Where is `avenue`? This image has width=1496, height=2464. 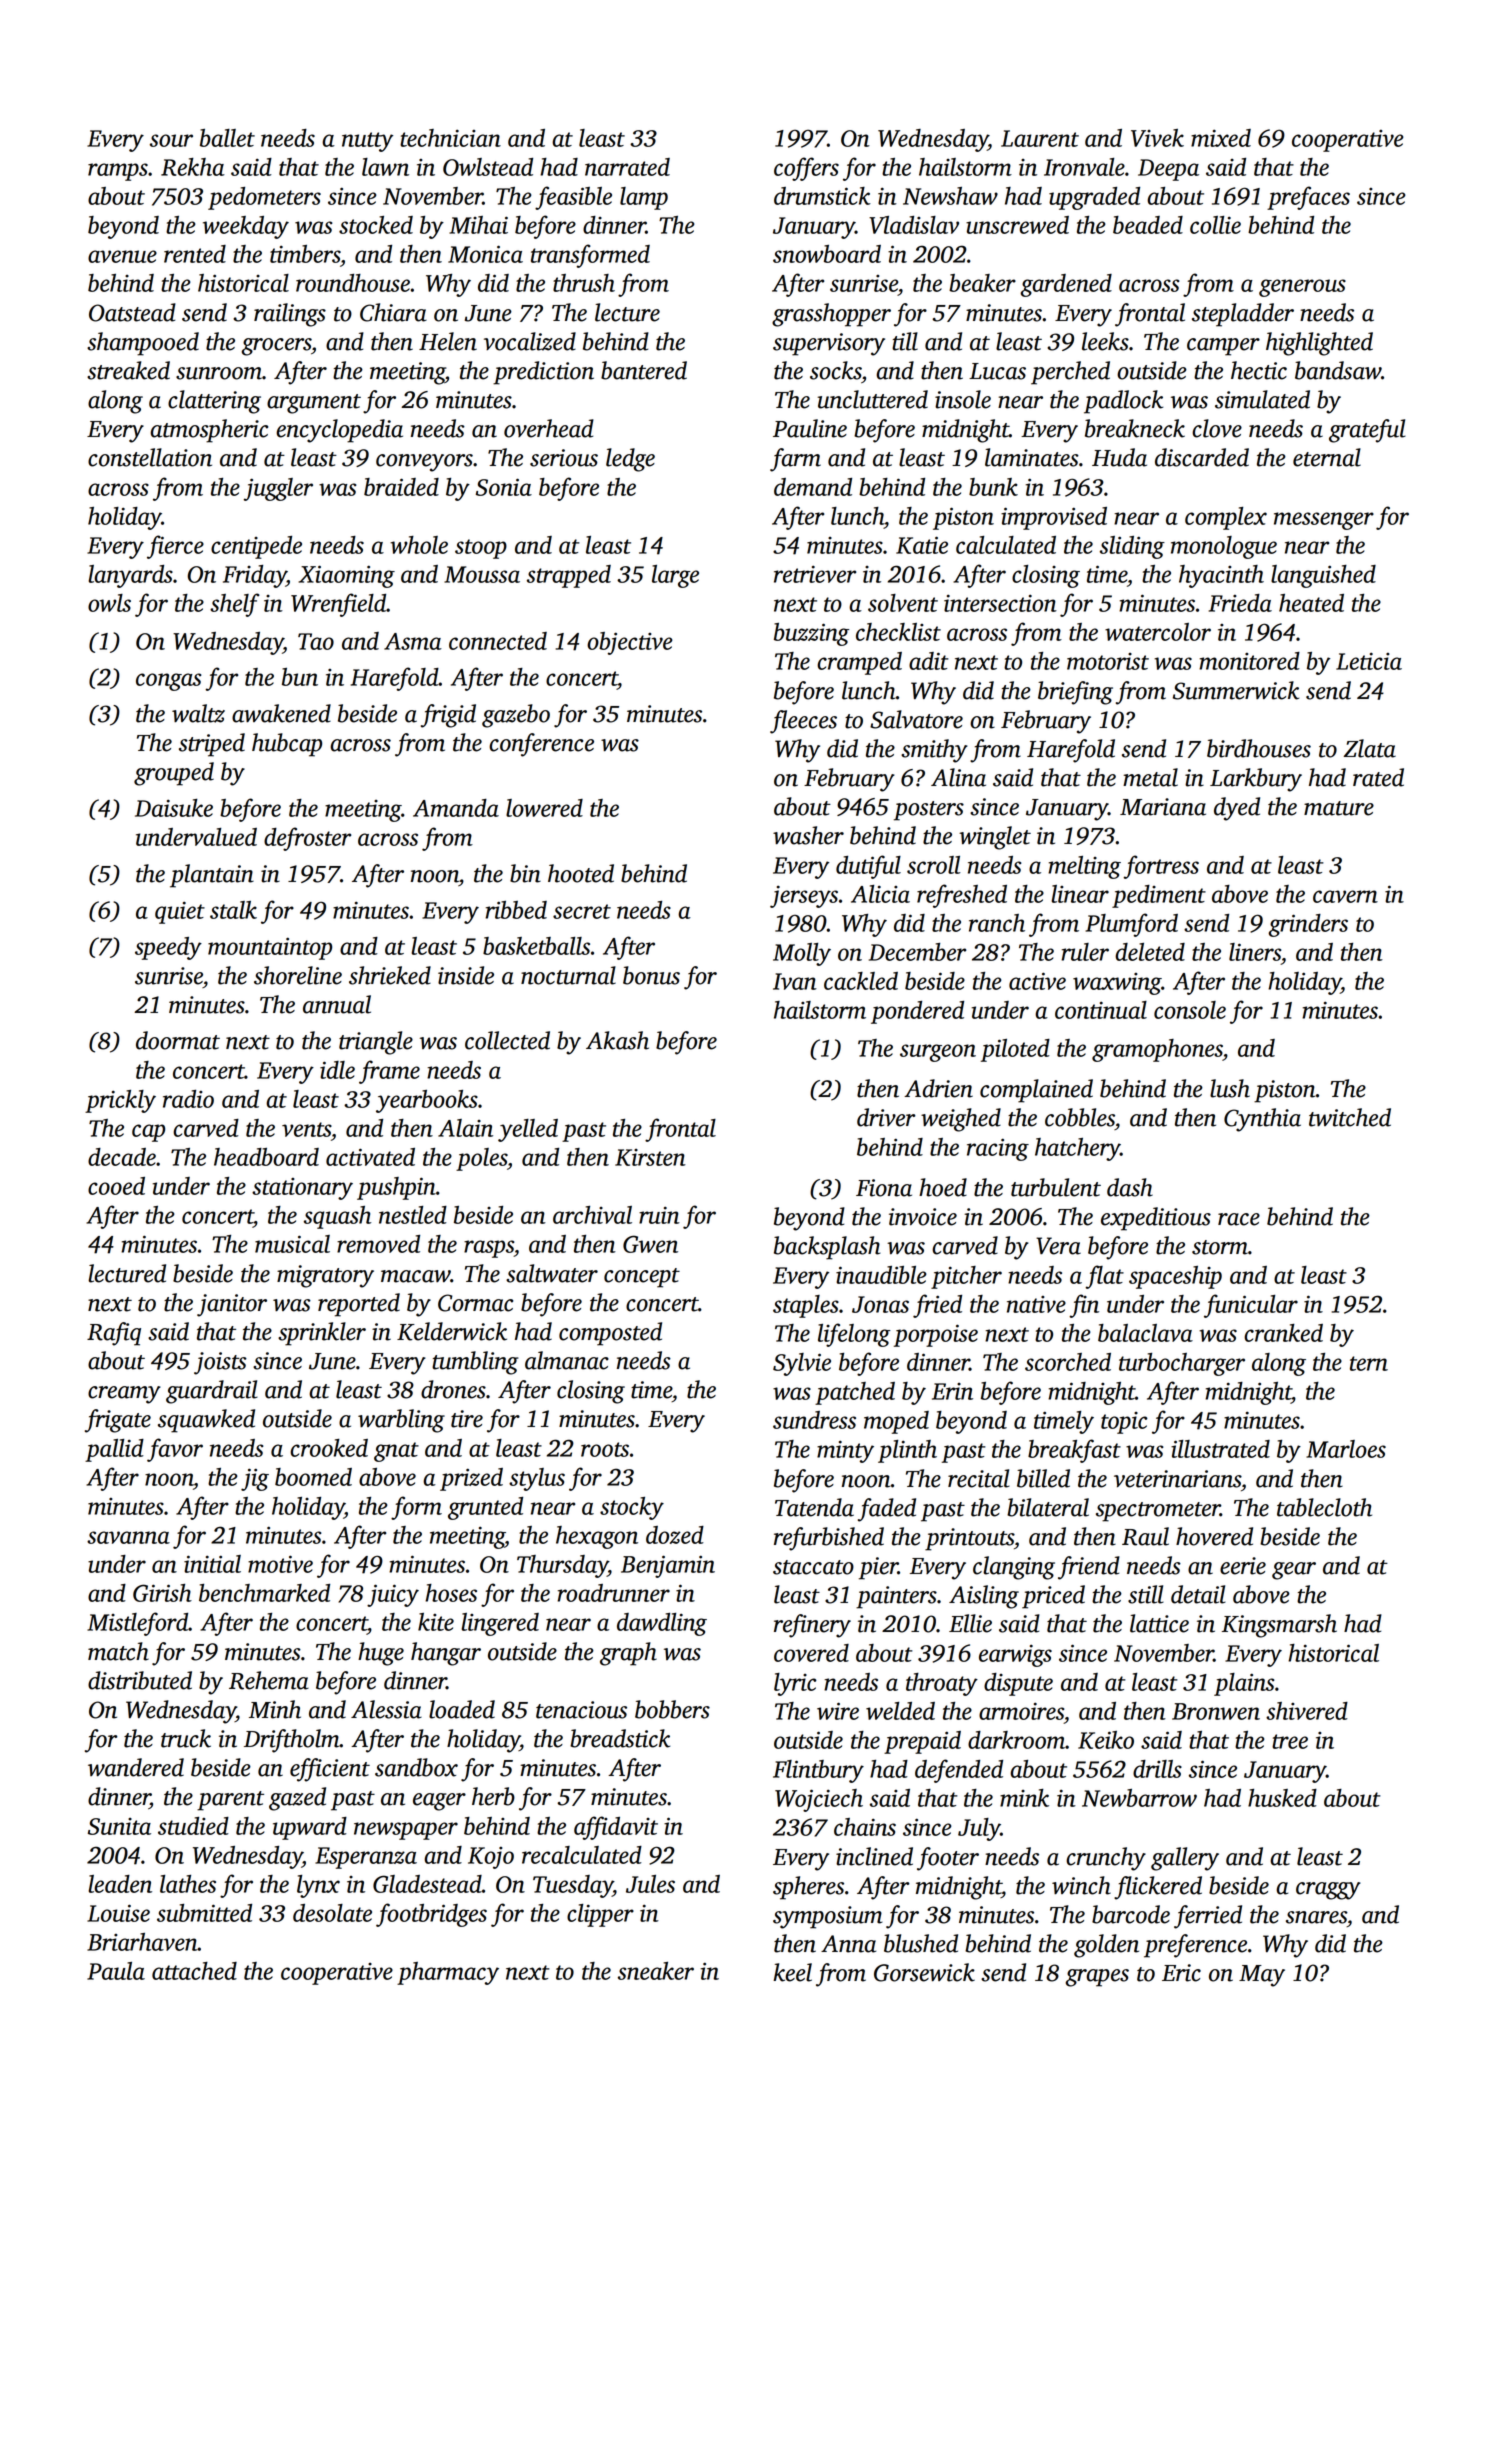
avenue is located at coordinates (122, 256).
